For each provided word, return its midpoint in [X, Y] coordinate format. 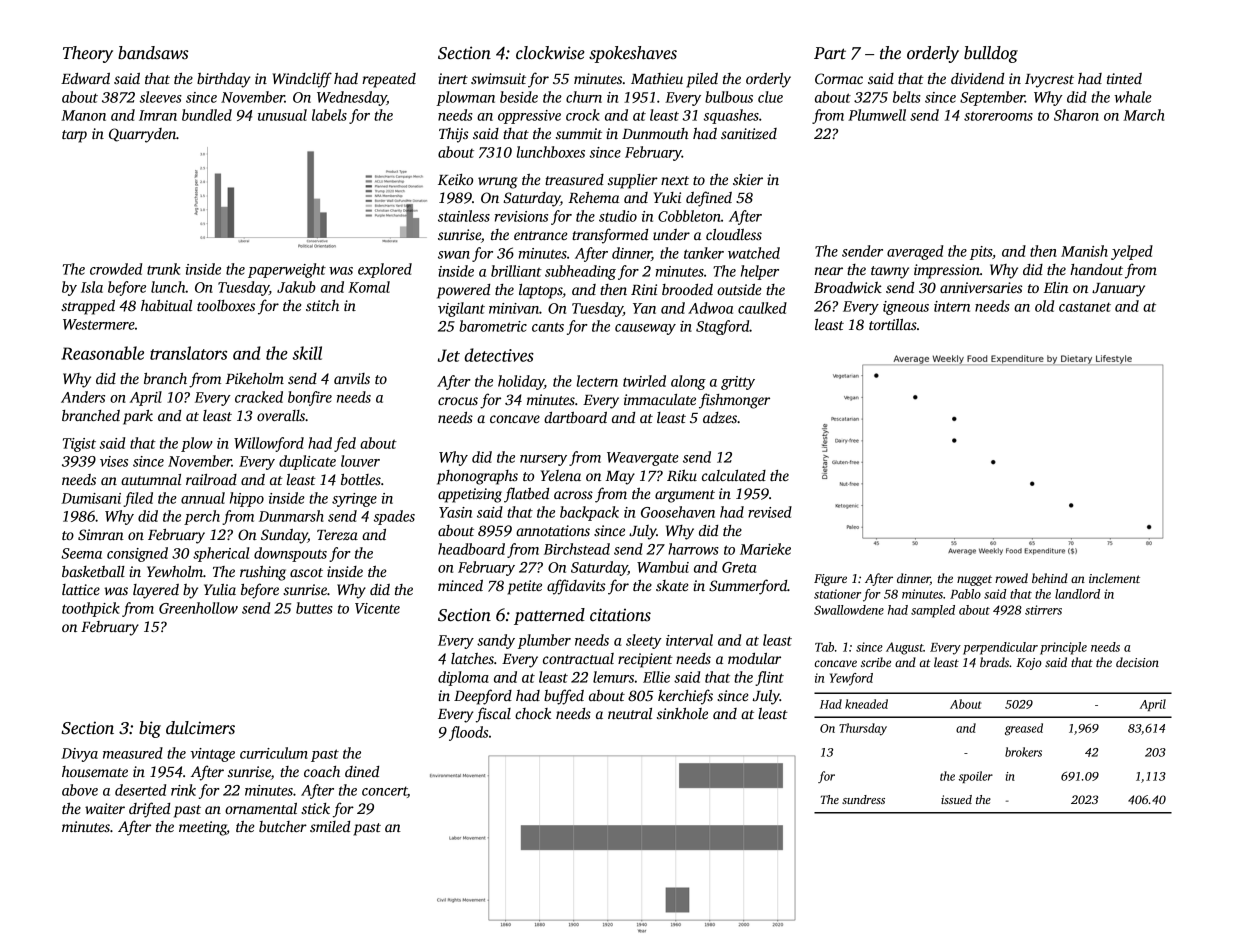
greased [1024, 729]
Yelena [561, 475]
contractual [578, 658]
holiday [521, 382]
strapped [88, 307]
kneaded [866, 704]
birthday [224, 80]
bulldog [991, 54]
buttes [314, 608]
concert [384, 791]
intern [952, 306]
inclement [1114, 578]
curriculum [274, 753]
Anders [83, 397]
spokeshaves [633, 54]
